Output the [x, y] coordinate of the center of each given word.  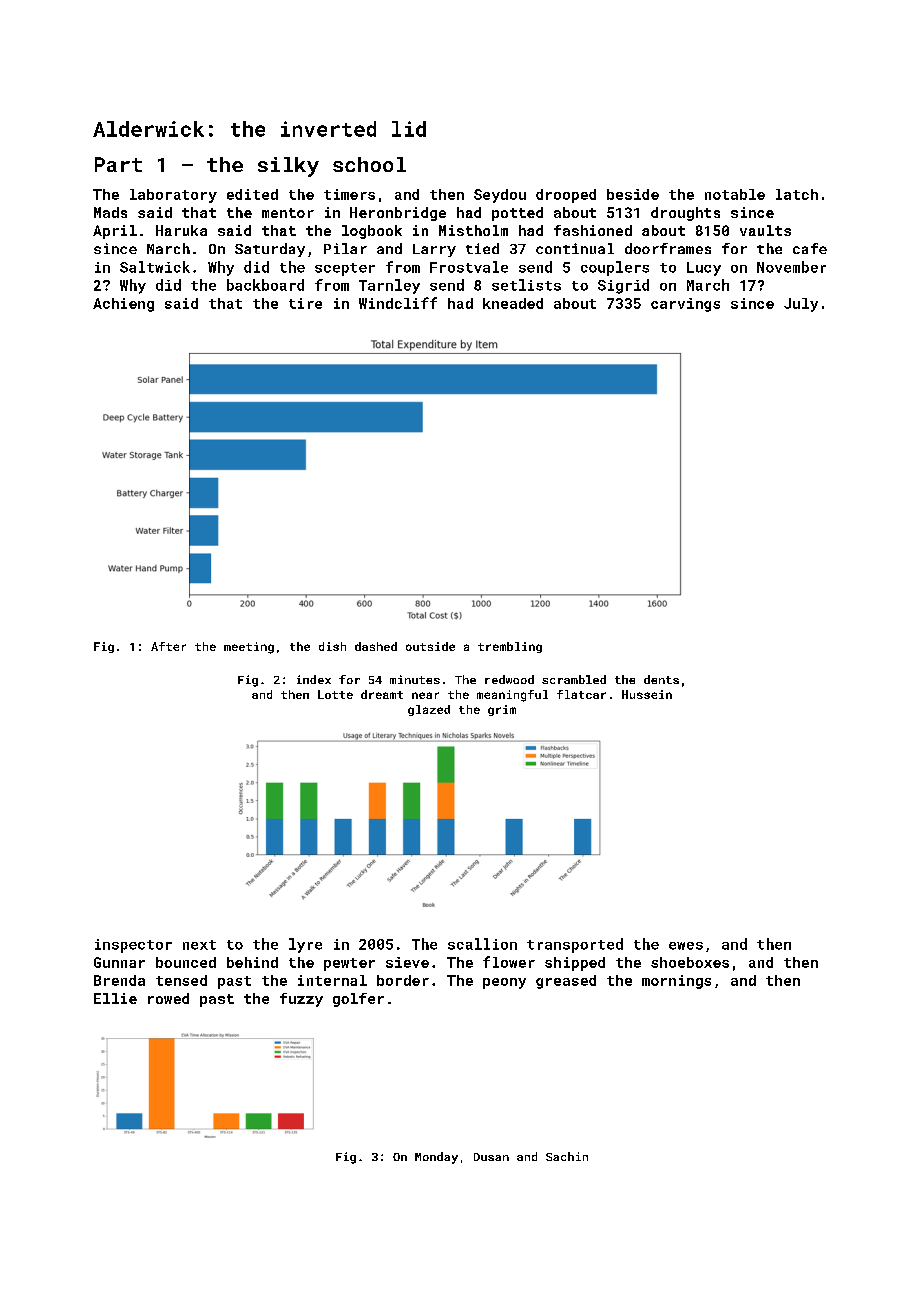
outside [430, 646]
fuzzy [301, 1000]
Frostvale [469, 267]
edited [252, 194]
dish [332, 646]
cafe [810, 248]
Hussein [647, 694]
